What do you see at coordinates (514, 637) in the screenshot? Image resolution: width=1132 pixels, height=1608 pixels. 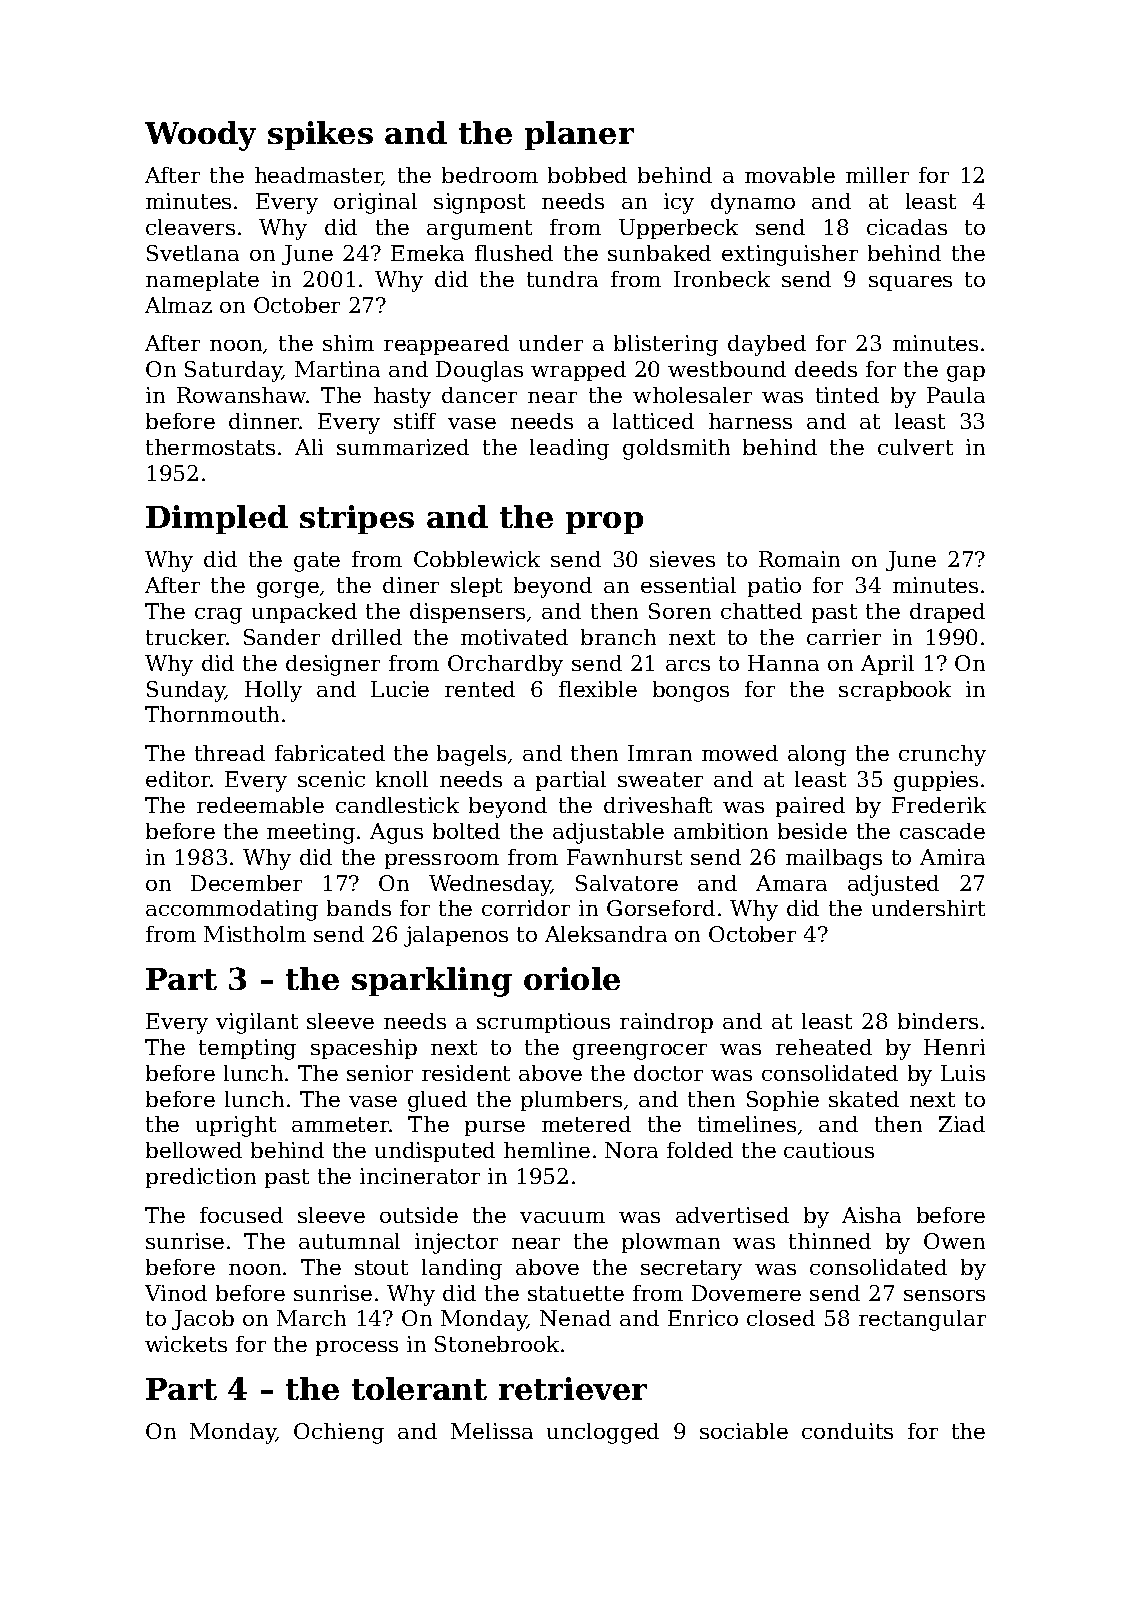 I see `motivated` at bounding box center [514, 637].
